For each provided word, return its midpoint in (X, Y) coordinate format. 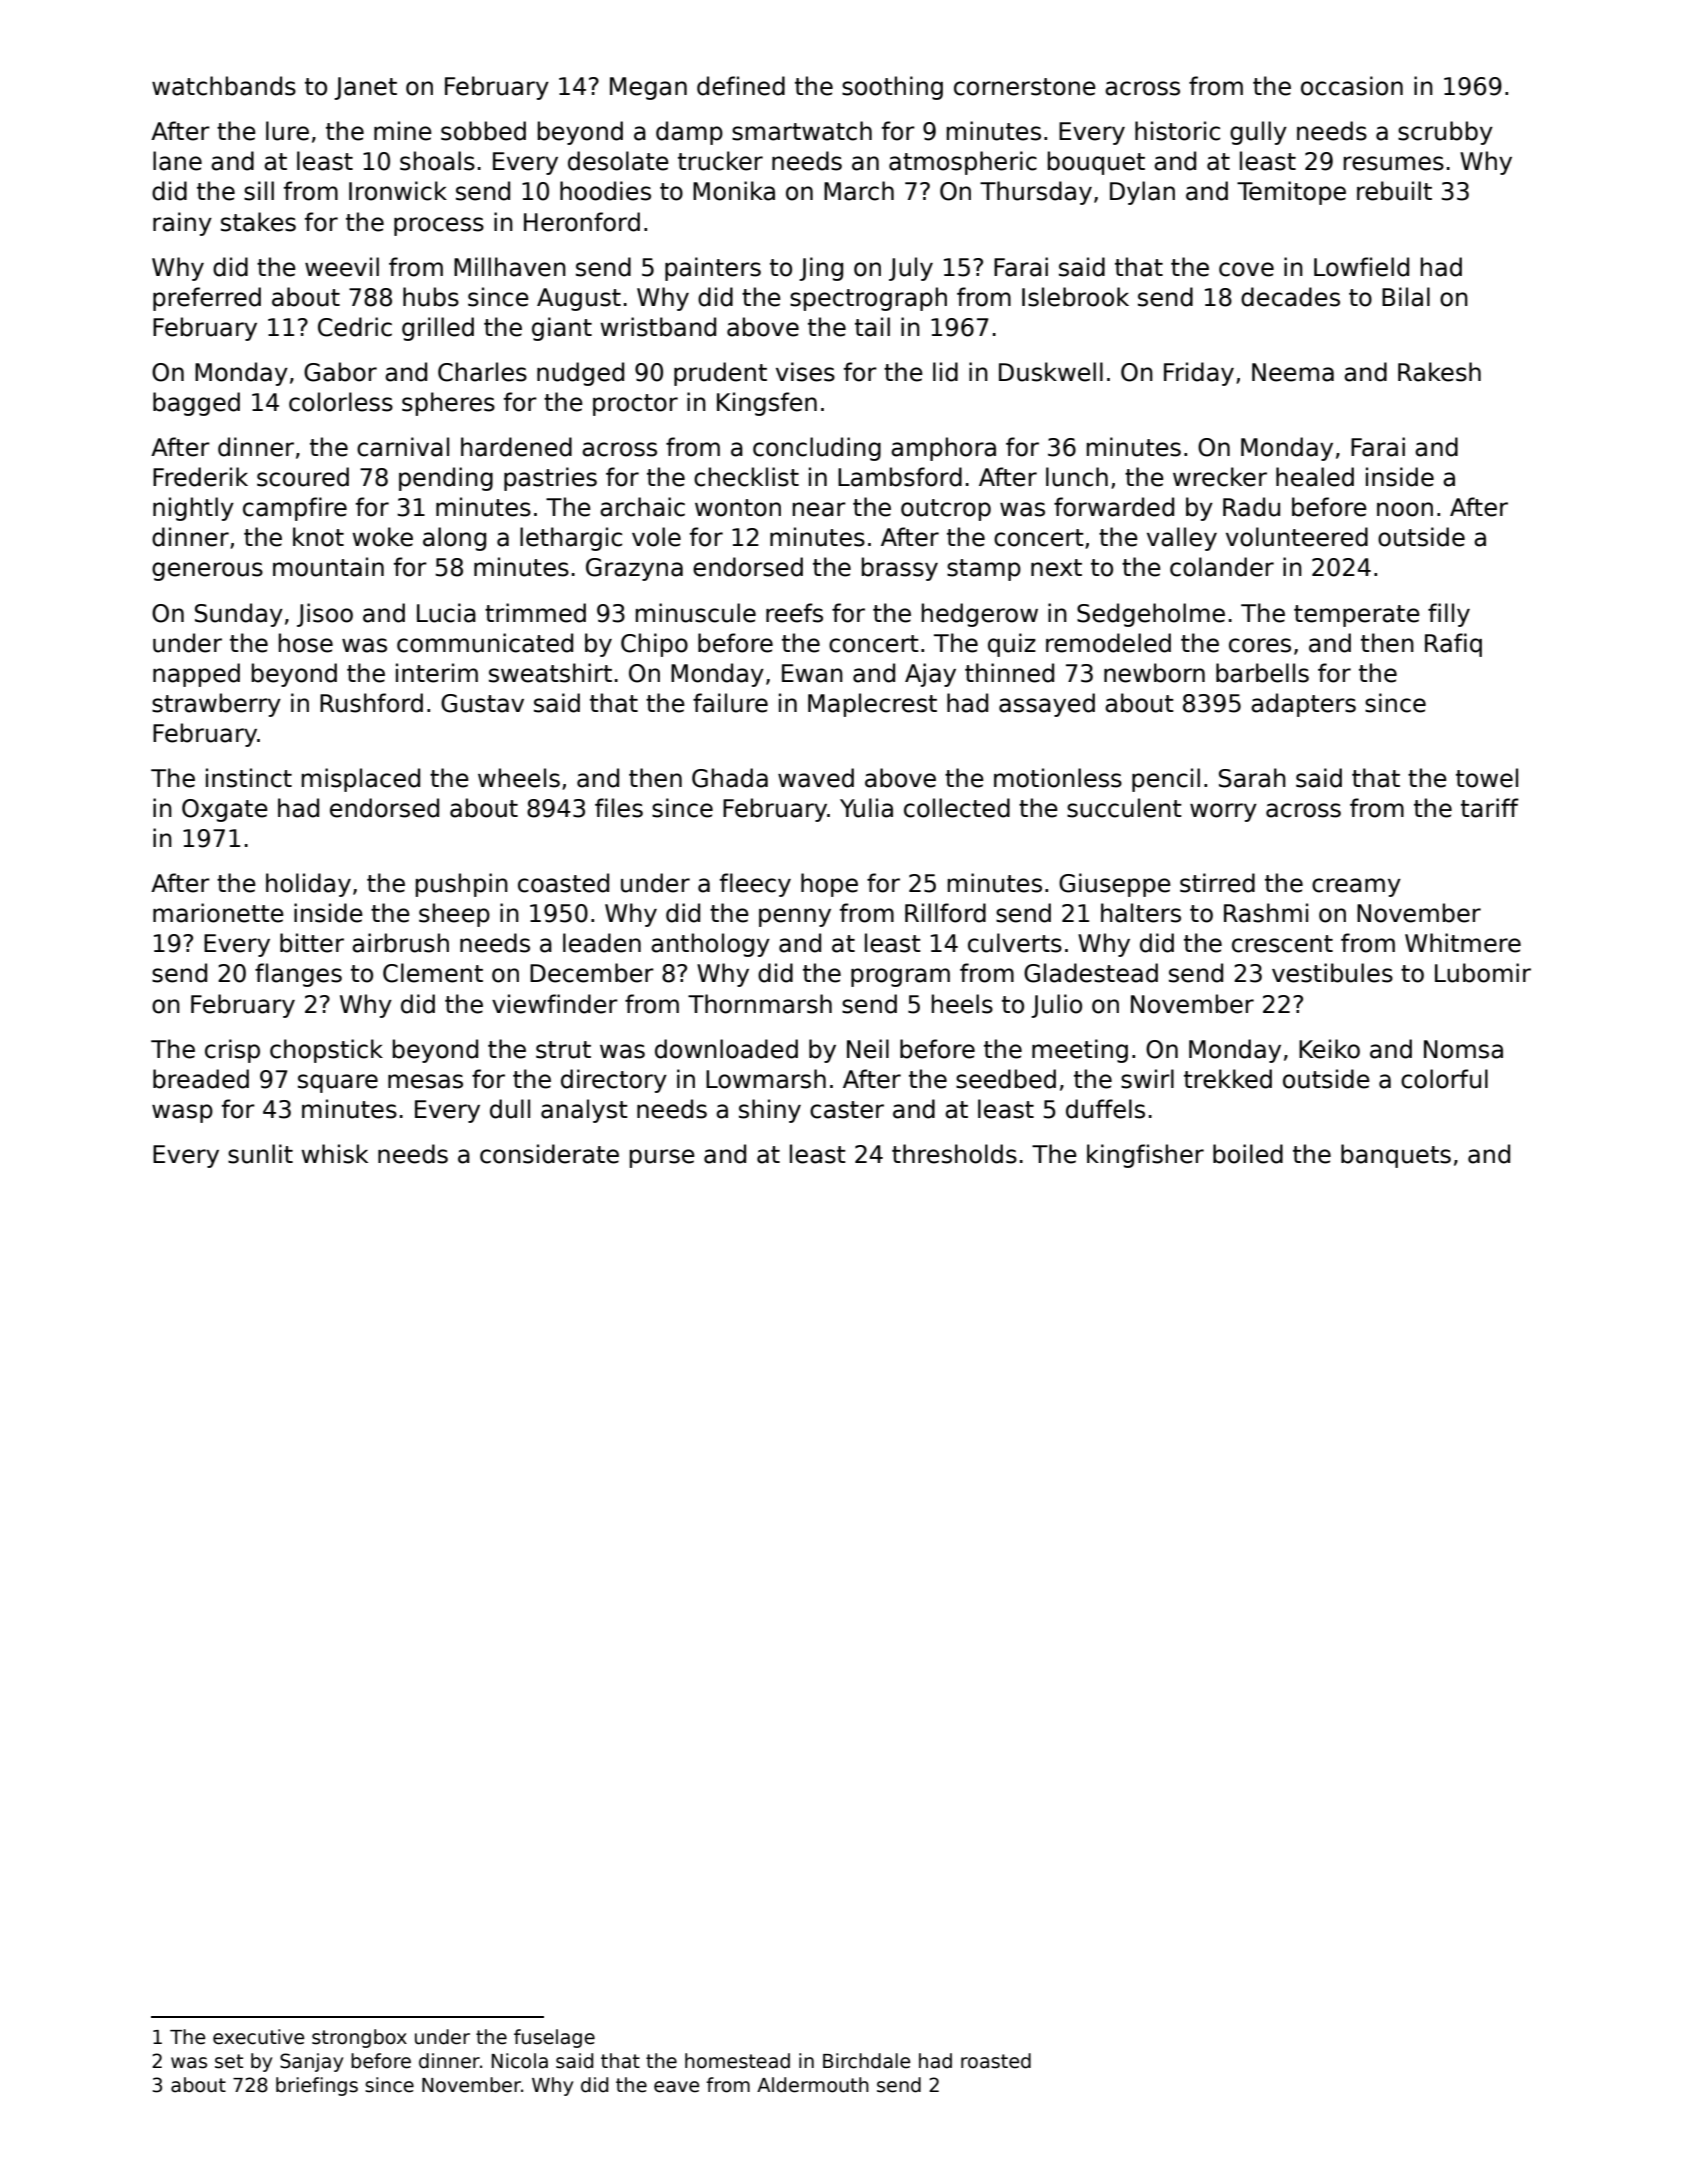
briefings (317, 2086)
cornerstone (1025, 87)
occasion (1352, 86)
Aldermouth (813, 2085)
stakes (258, 222)
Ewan (812, 673)
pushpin (462, 885)
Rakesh (1439, 372)
